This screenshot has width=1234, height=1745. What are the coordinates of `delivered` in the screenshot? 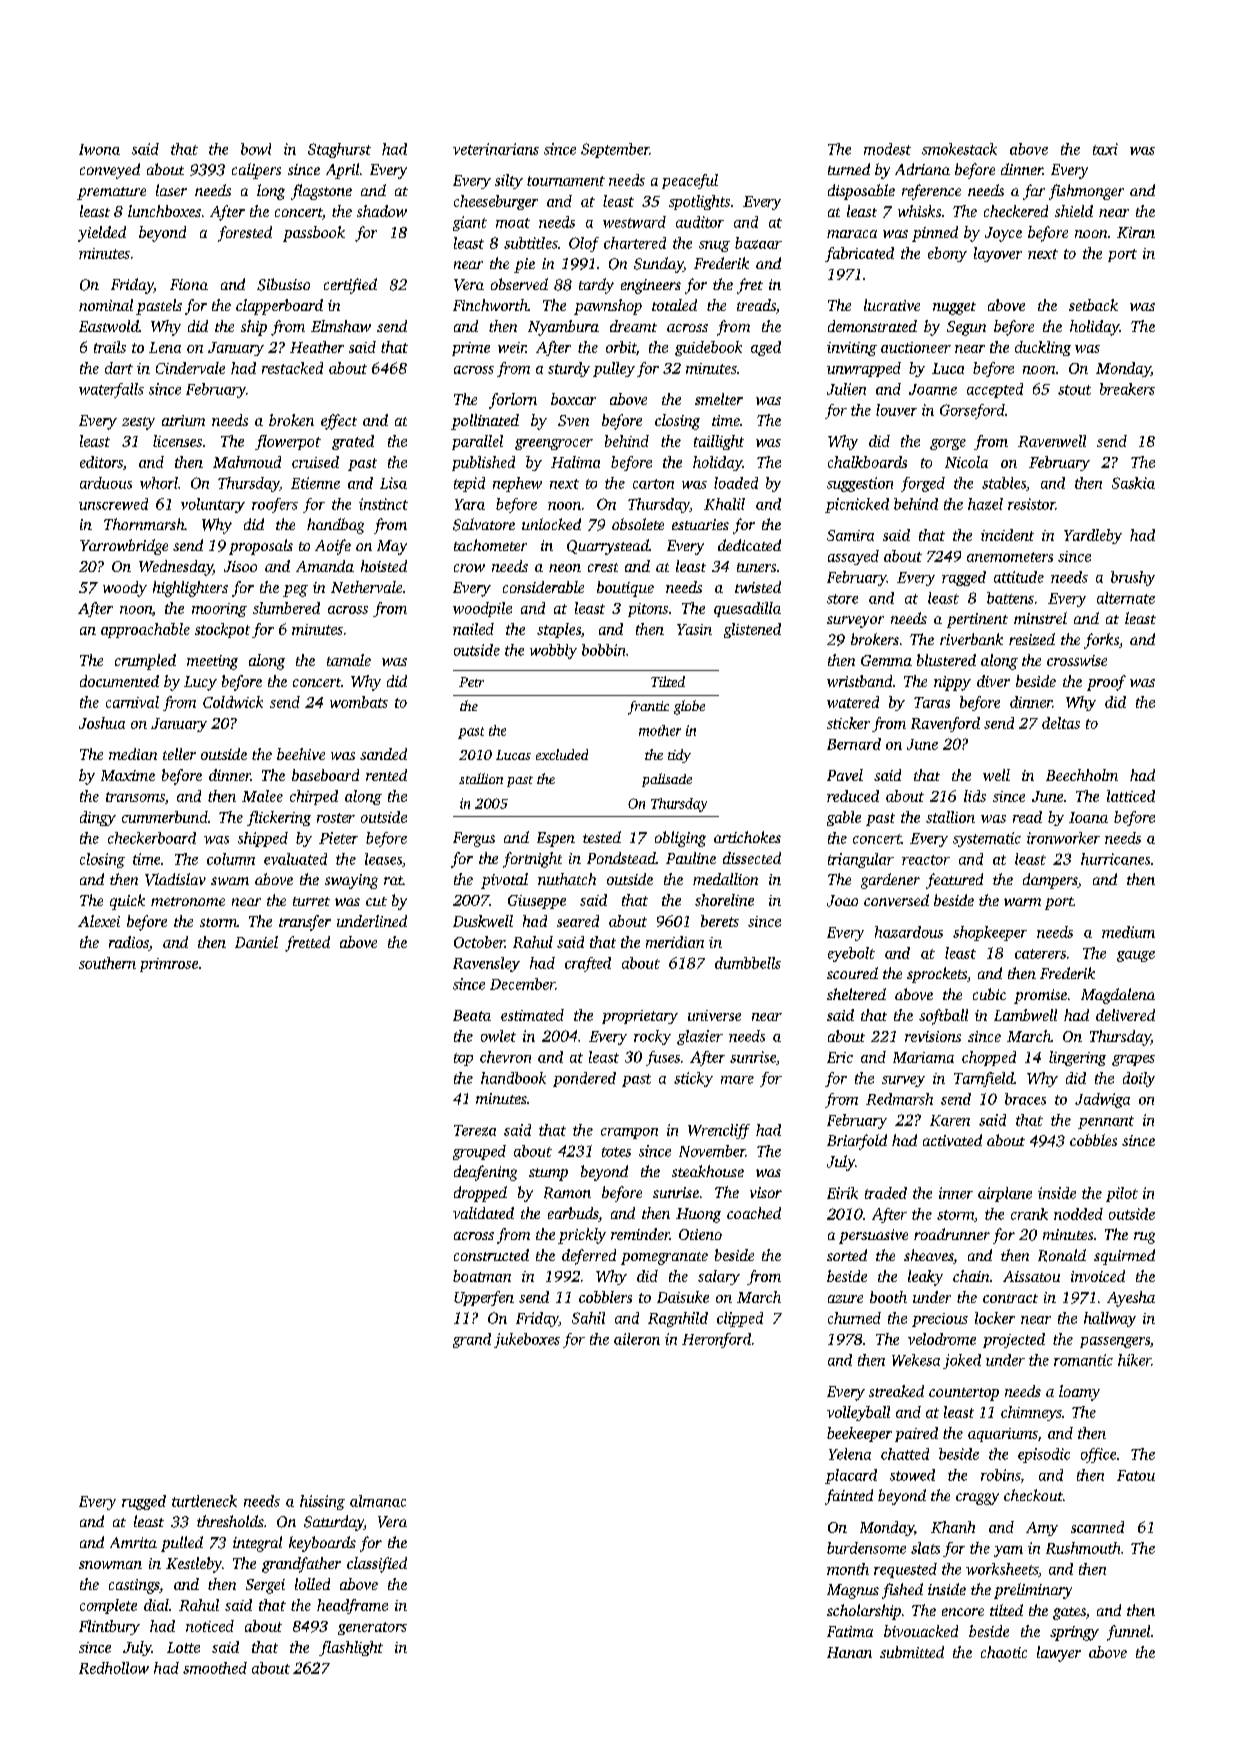 It's located at (1125, 1015).
